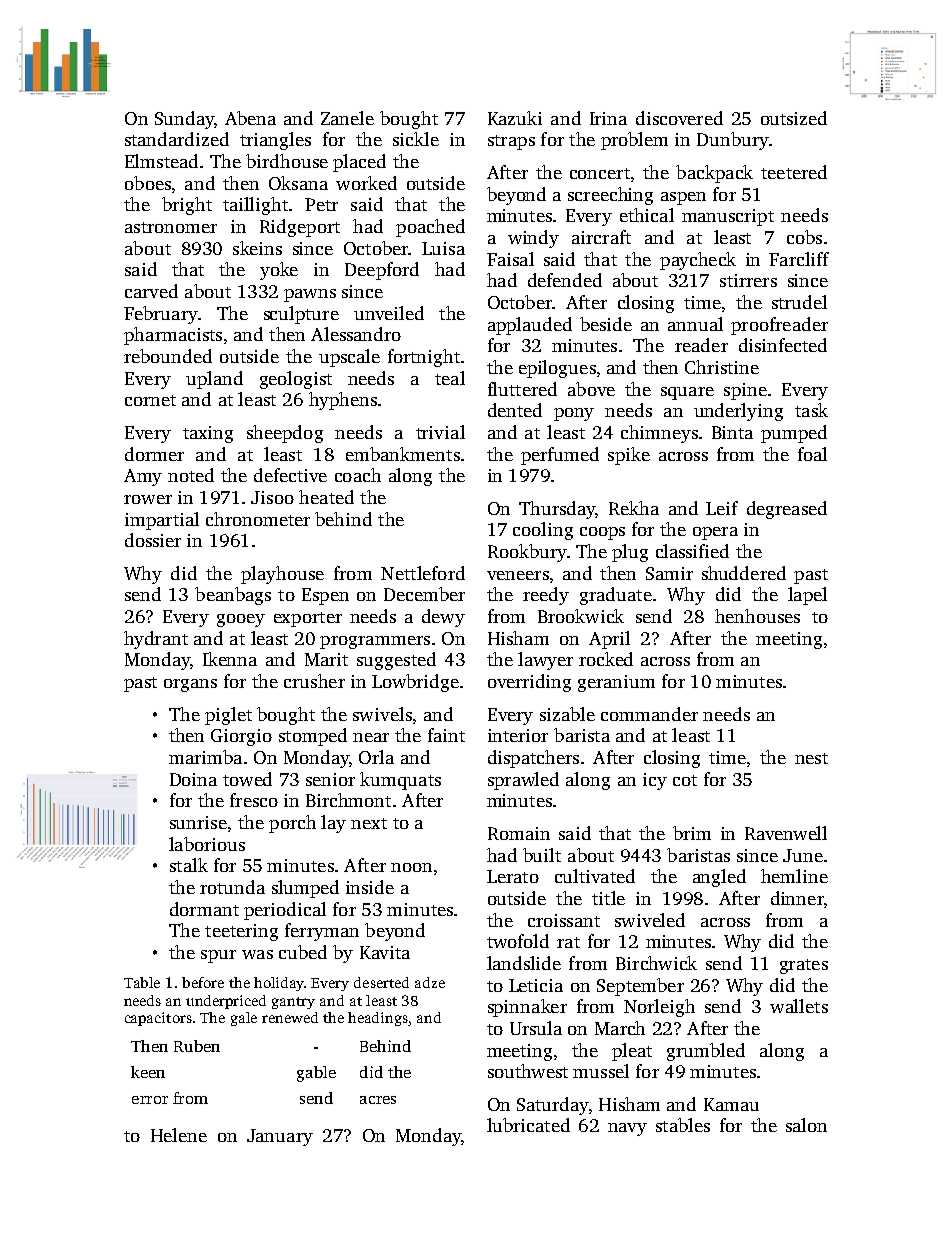 The image size is (952, 1233). I want to click on grates, so click(804, 966).
